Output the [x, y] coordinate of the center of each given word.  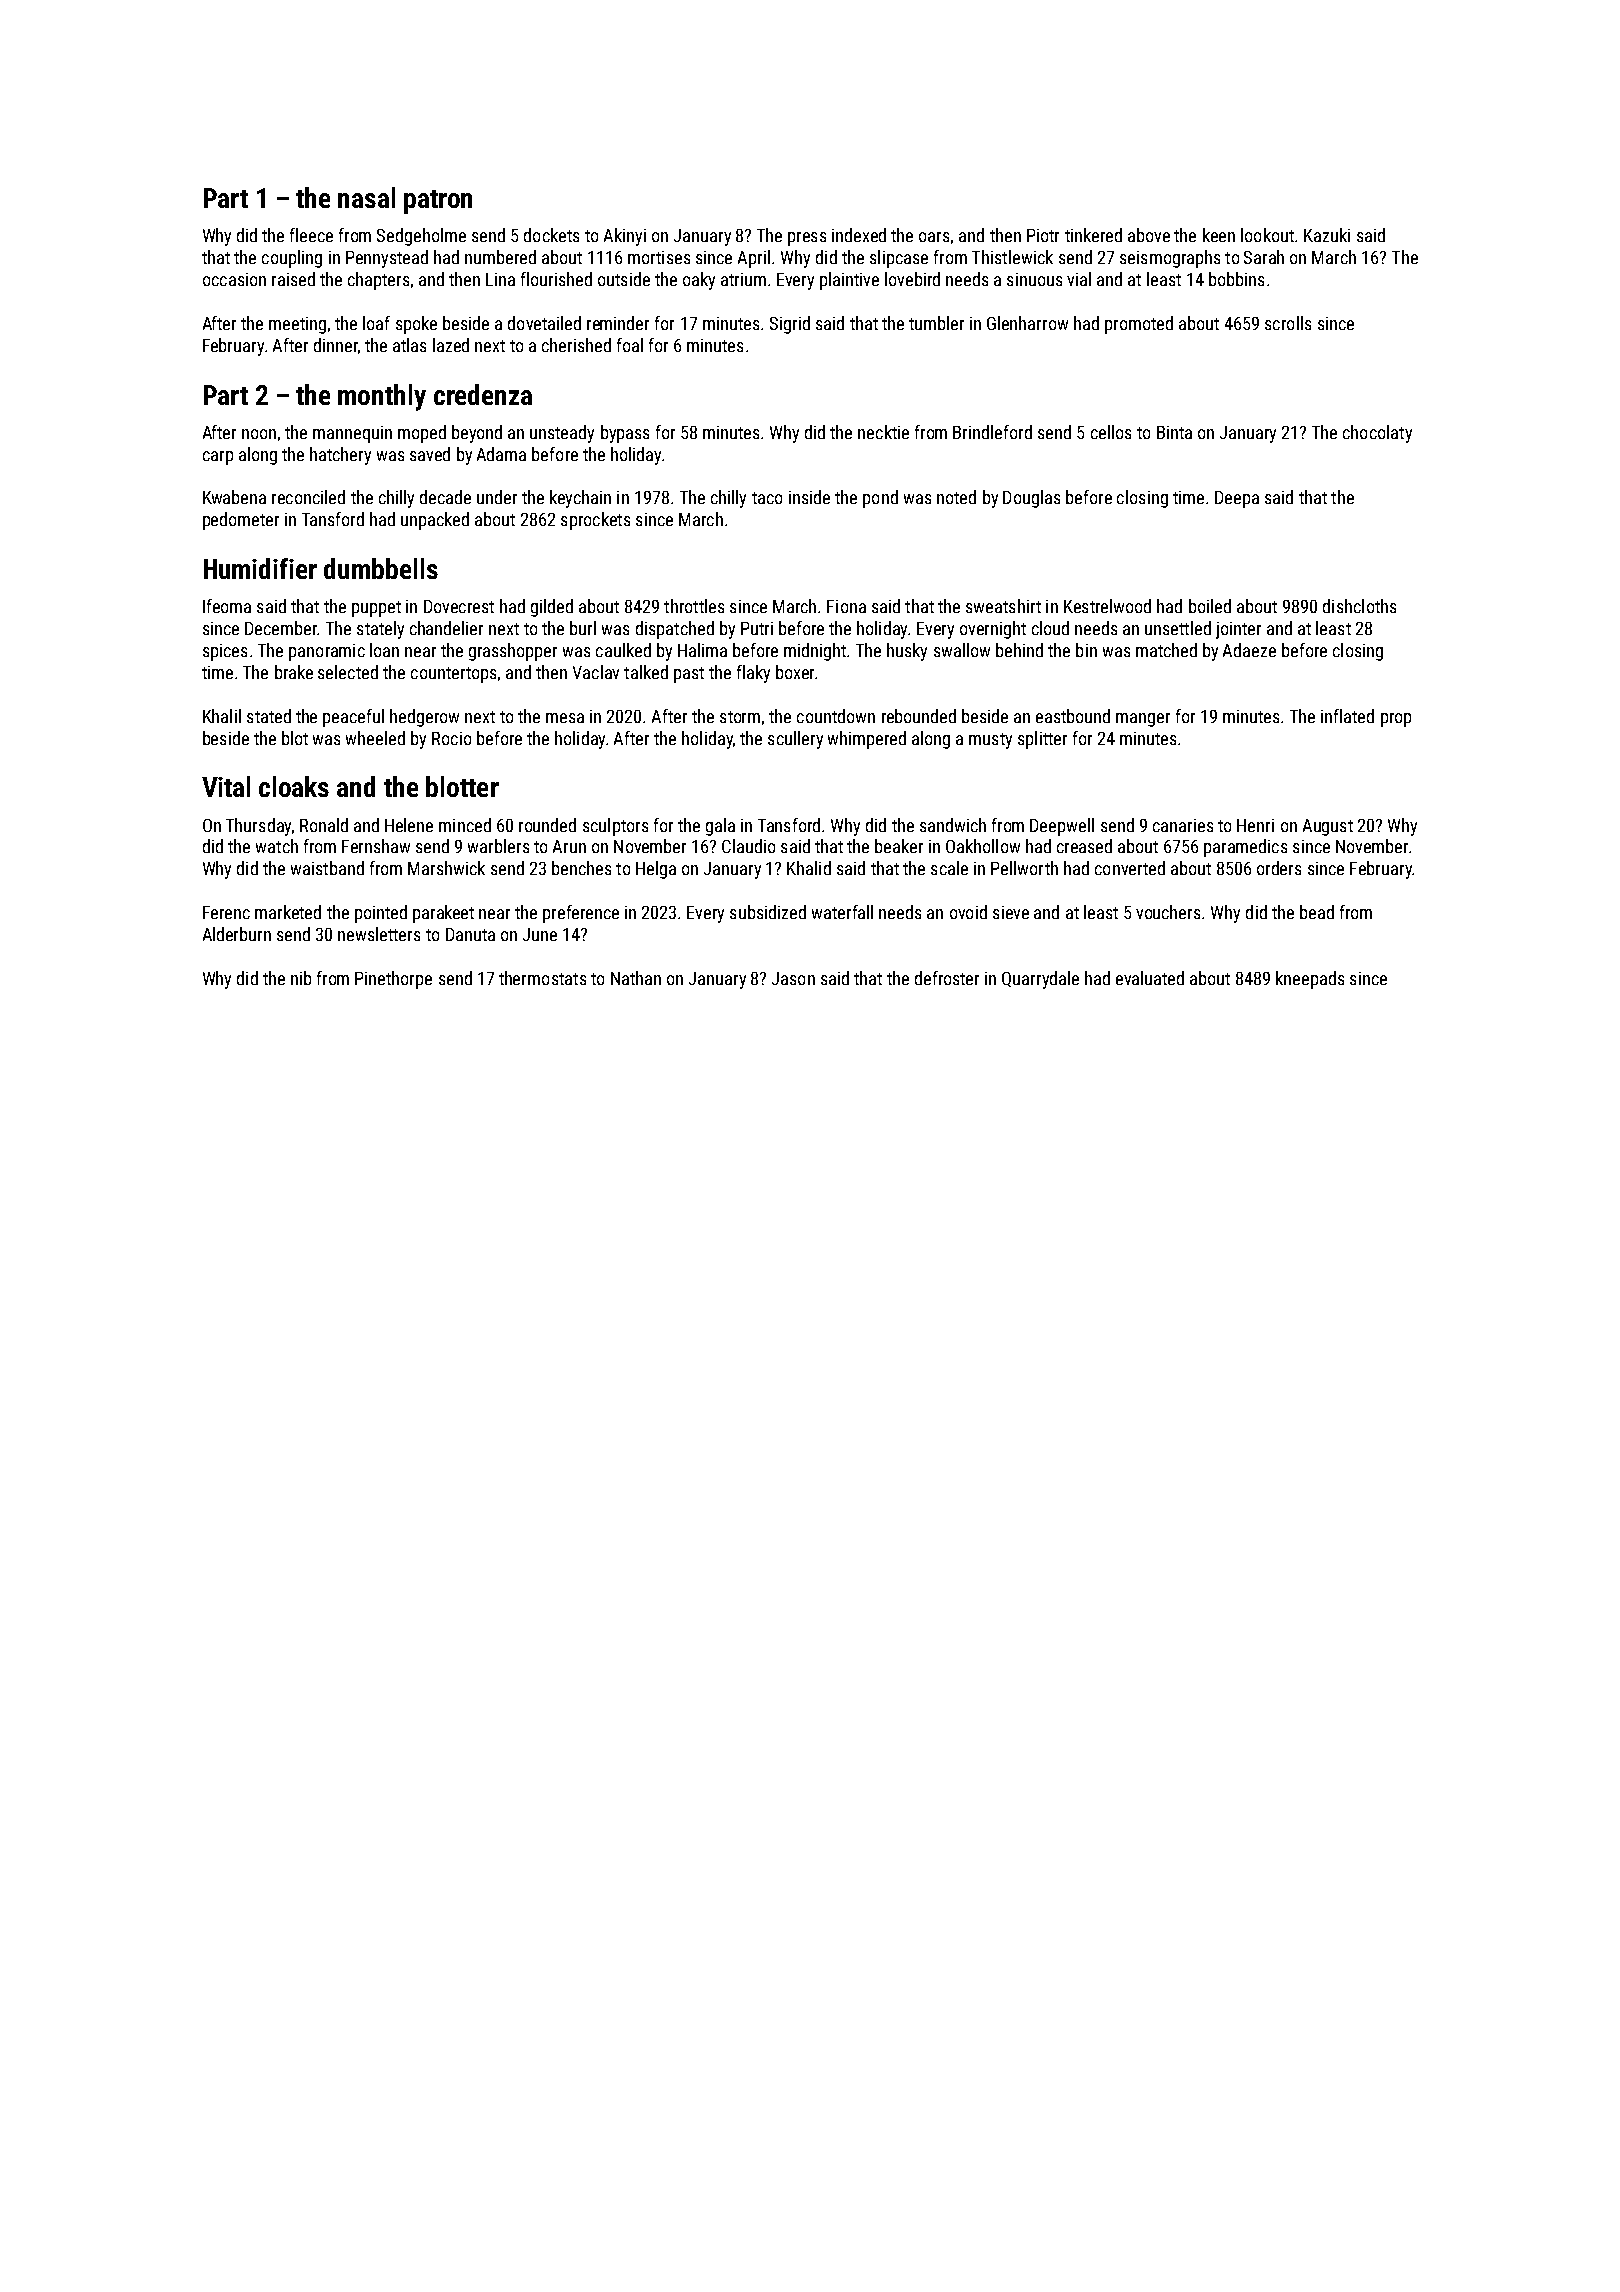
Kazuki [1327, 235]
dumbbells [381, 568]
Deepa [1237, 499]
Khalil [222, 716]
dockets [551, 235]
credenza [483, 394]
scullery [795, 740]
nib [301, 978]
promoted [1139, 325]
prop [1396, 720]
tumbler [936, 323]
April [754, 259]
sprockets [595, 521]
